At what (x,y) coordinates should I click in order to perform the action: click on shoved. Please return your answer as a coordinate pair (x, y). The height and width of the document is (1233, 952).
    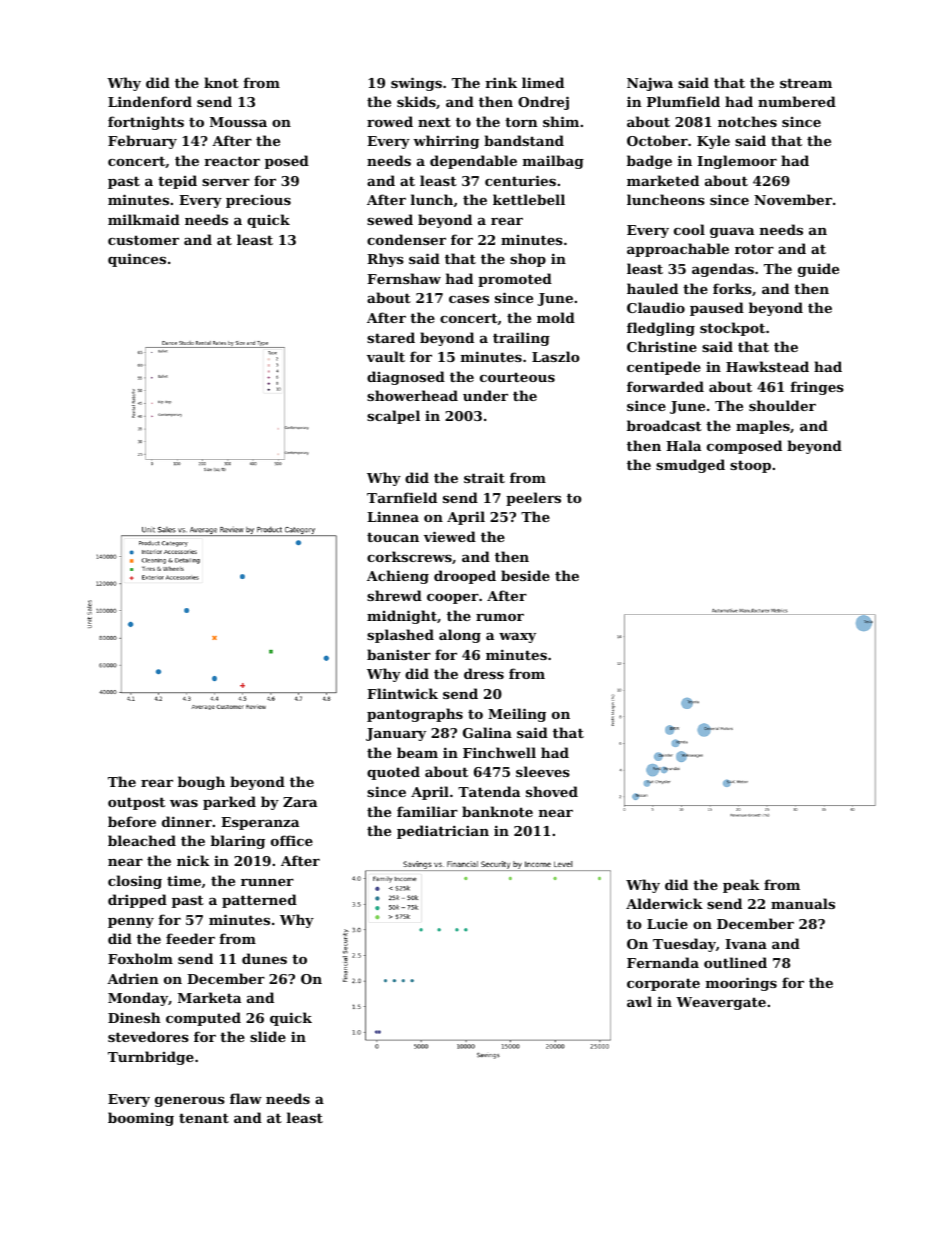
    Looking at the image, I should click on (552, 791).
